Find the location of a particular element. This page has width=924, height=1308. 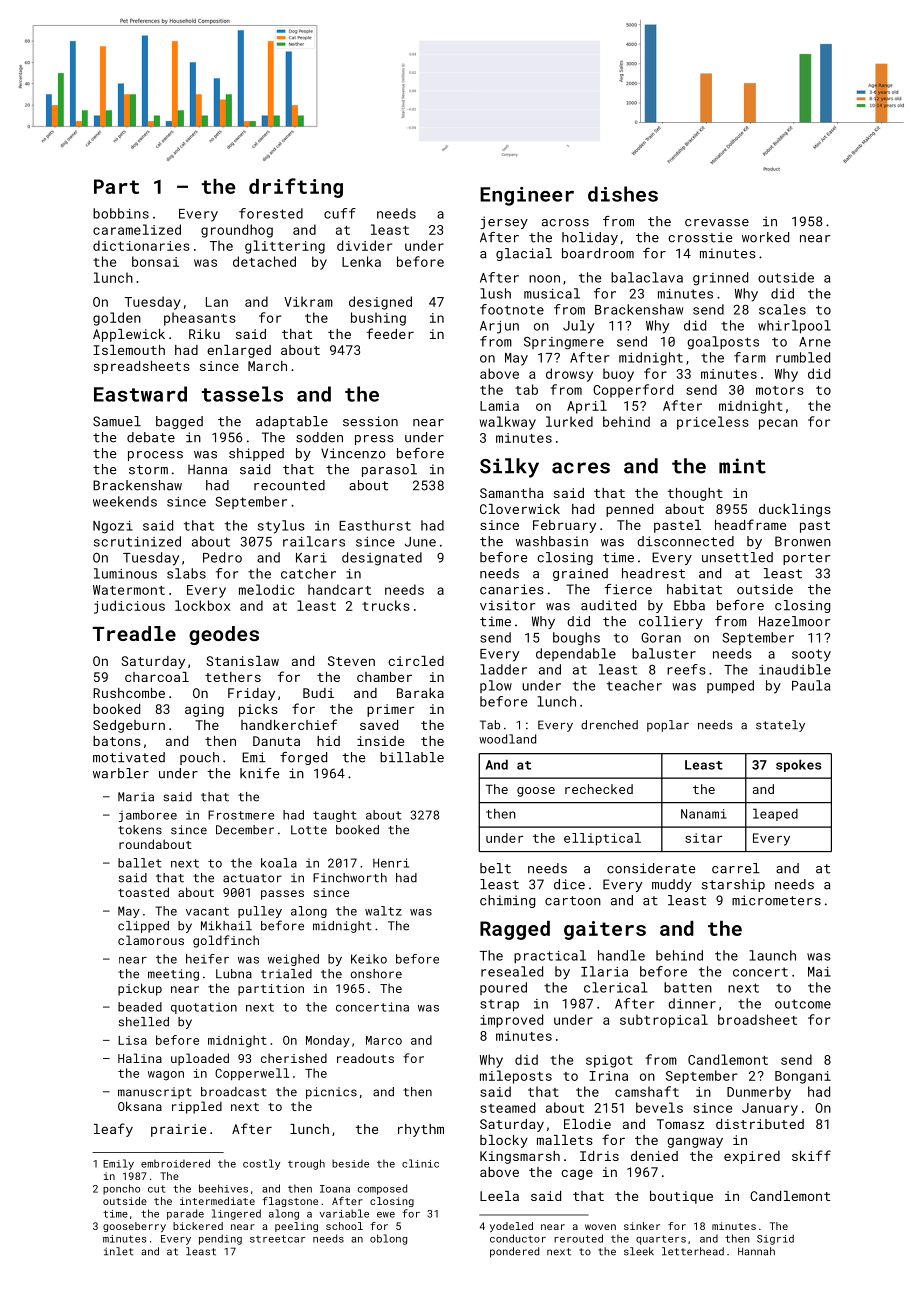

session is located at coordinates (370, 421).
